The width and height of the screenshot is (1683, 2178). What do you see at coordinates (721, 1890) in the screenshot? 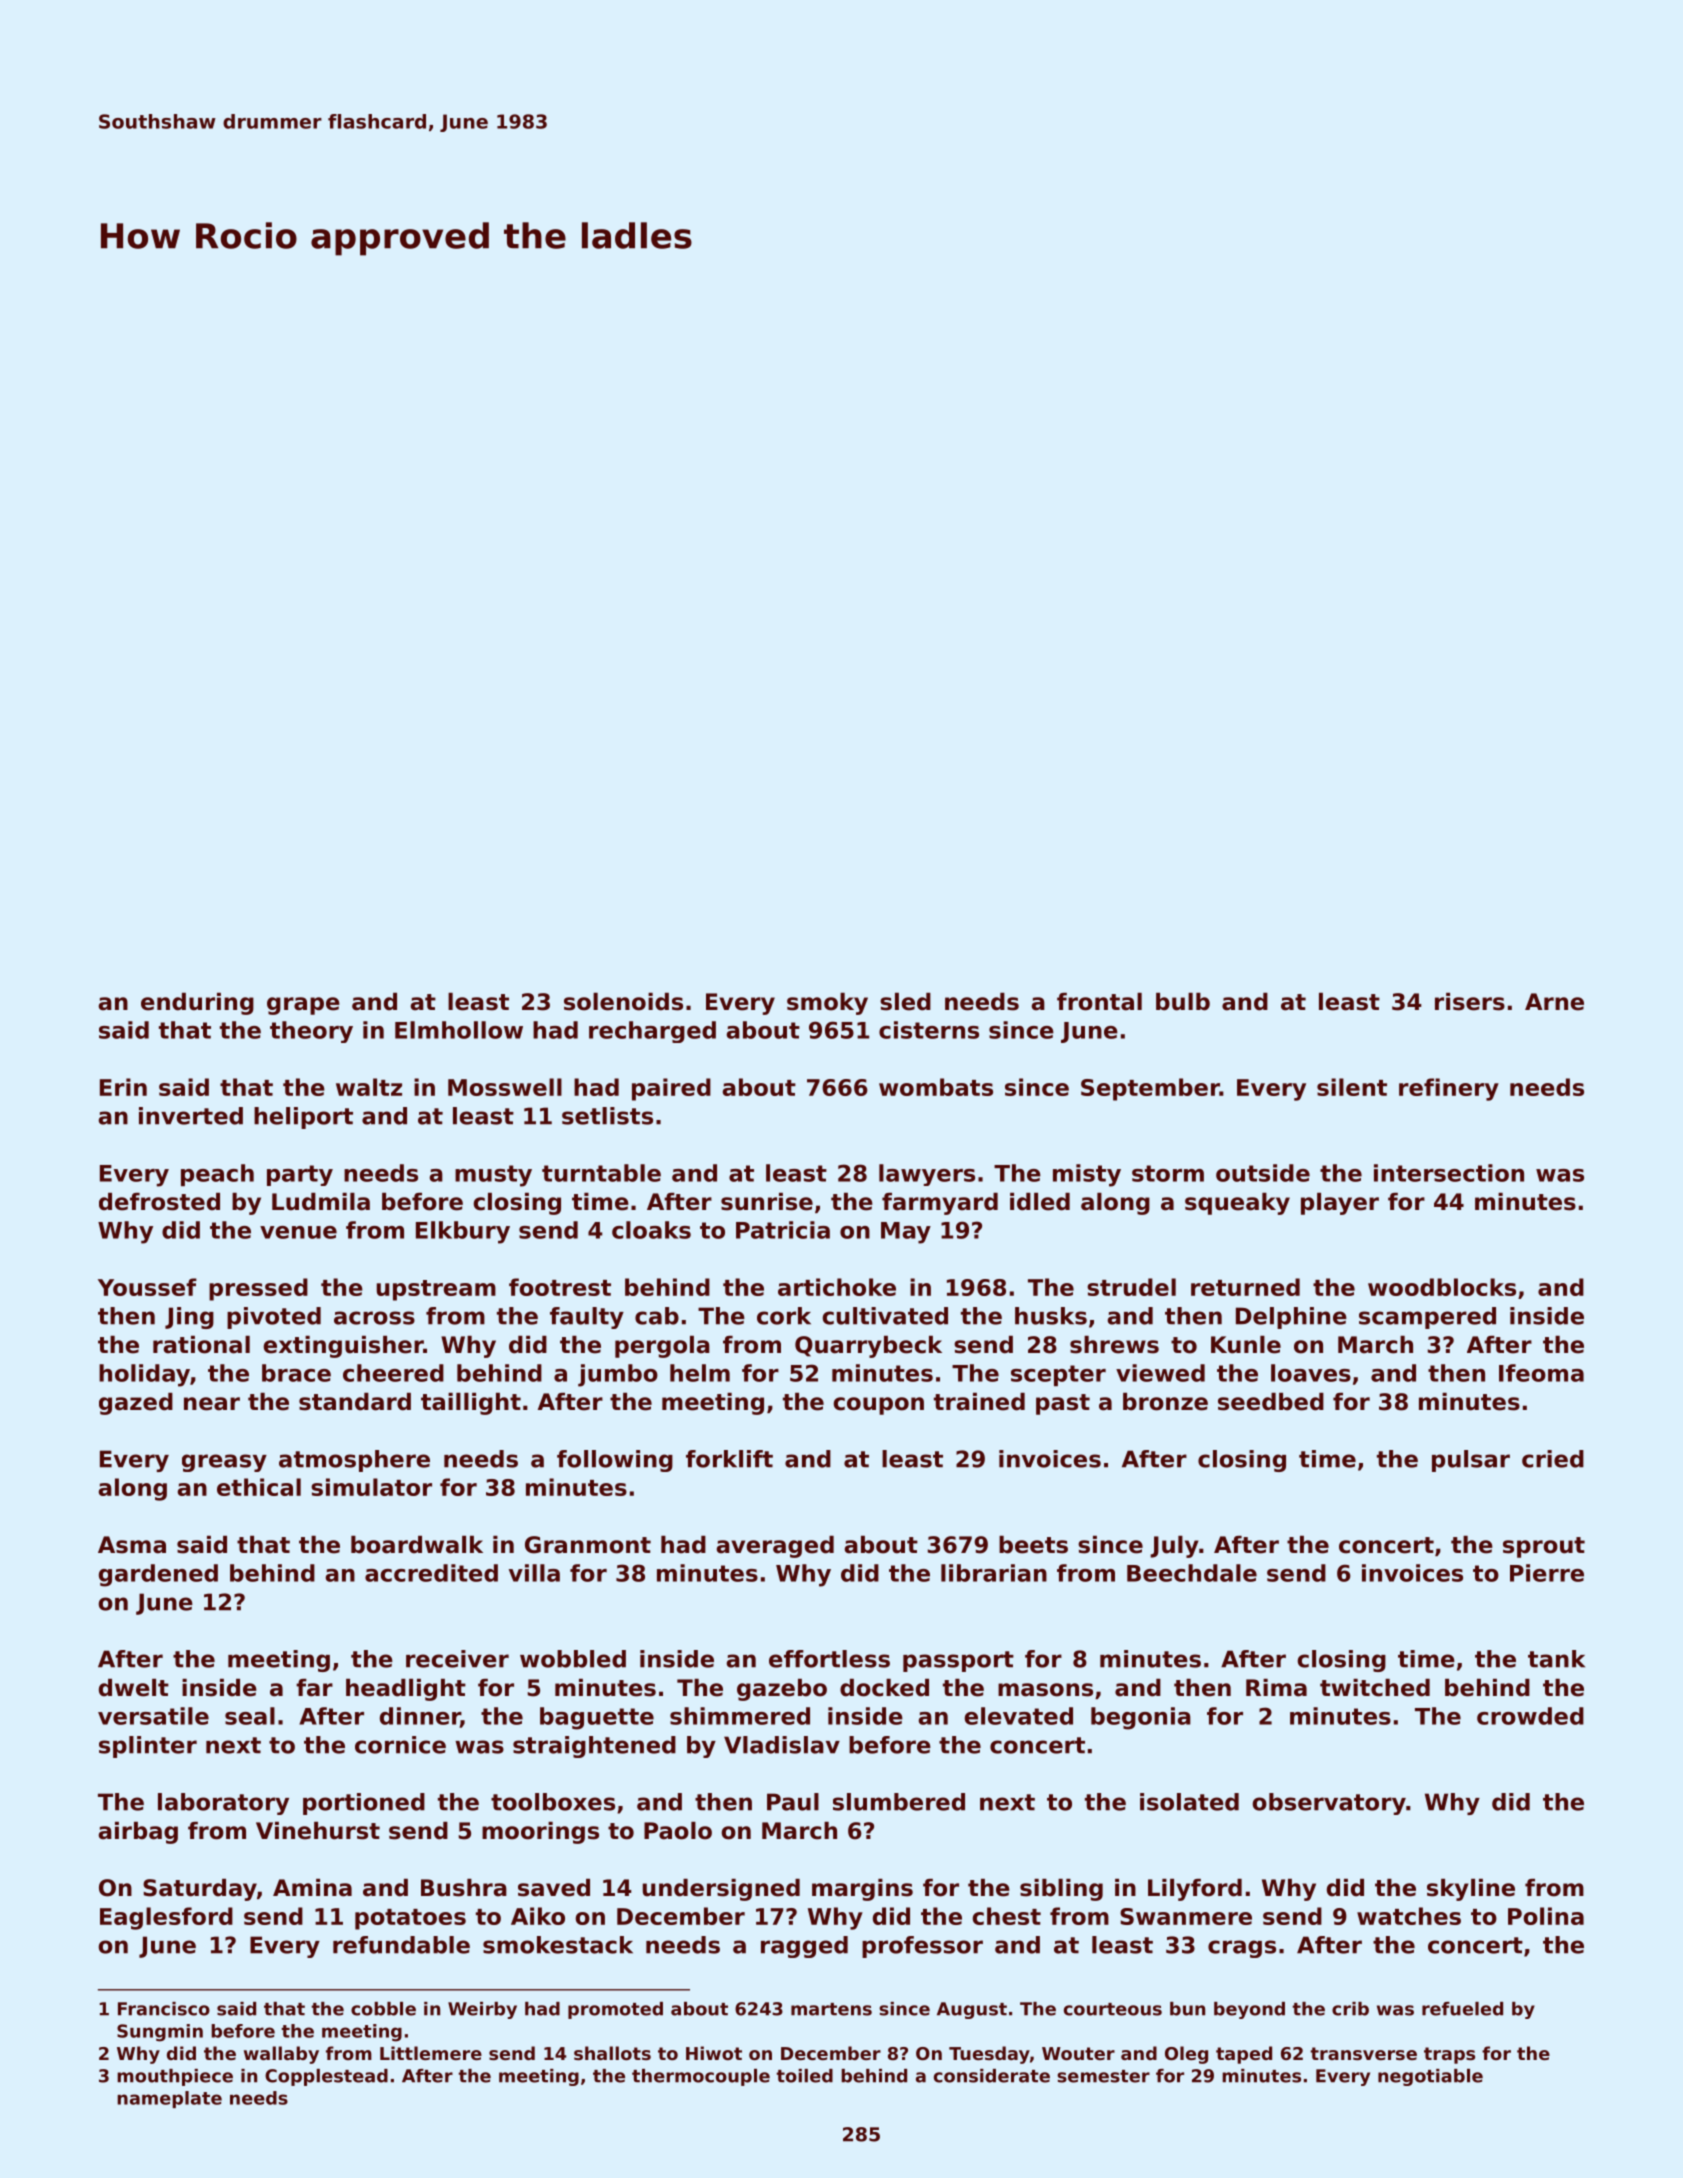
I see `undersigned` at bounding box center [721, 1890].
